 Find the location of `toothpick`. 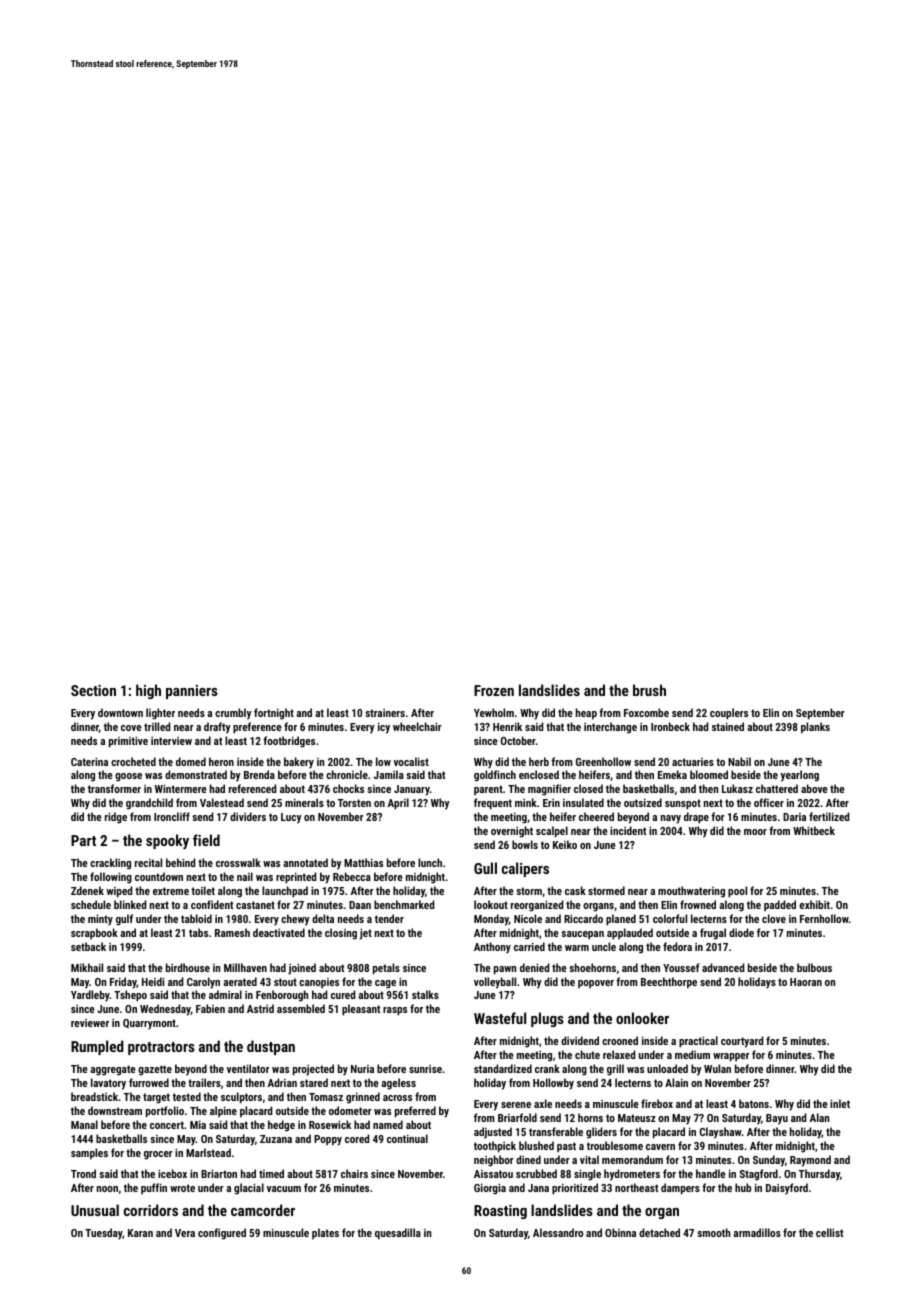

toothpick is located at coordinates (495, 1147).
